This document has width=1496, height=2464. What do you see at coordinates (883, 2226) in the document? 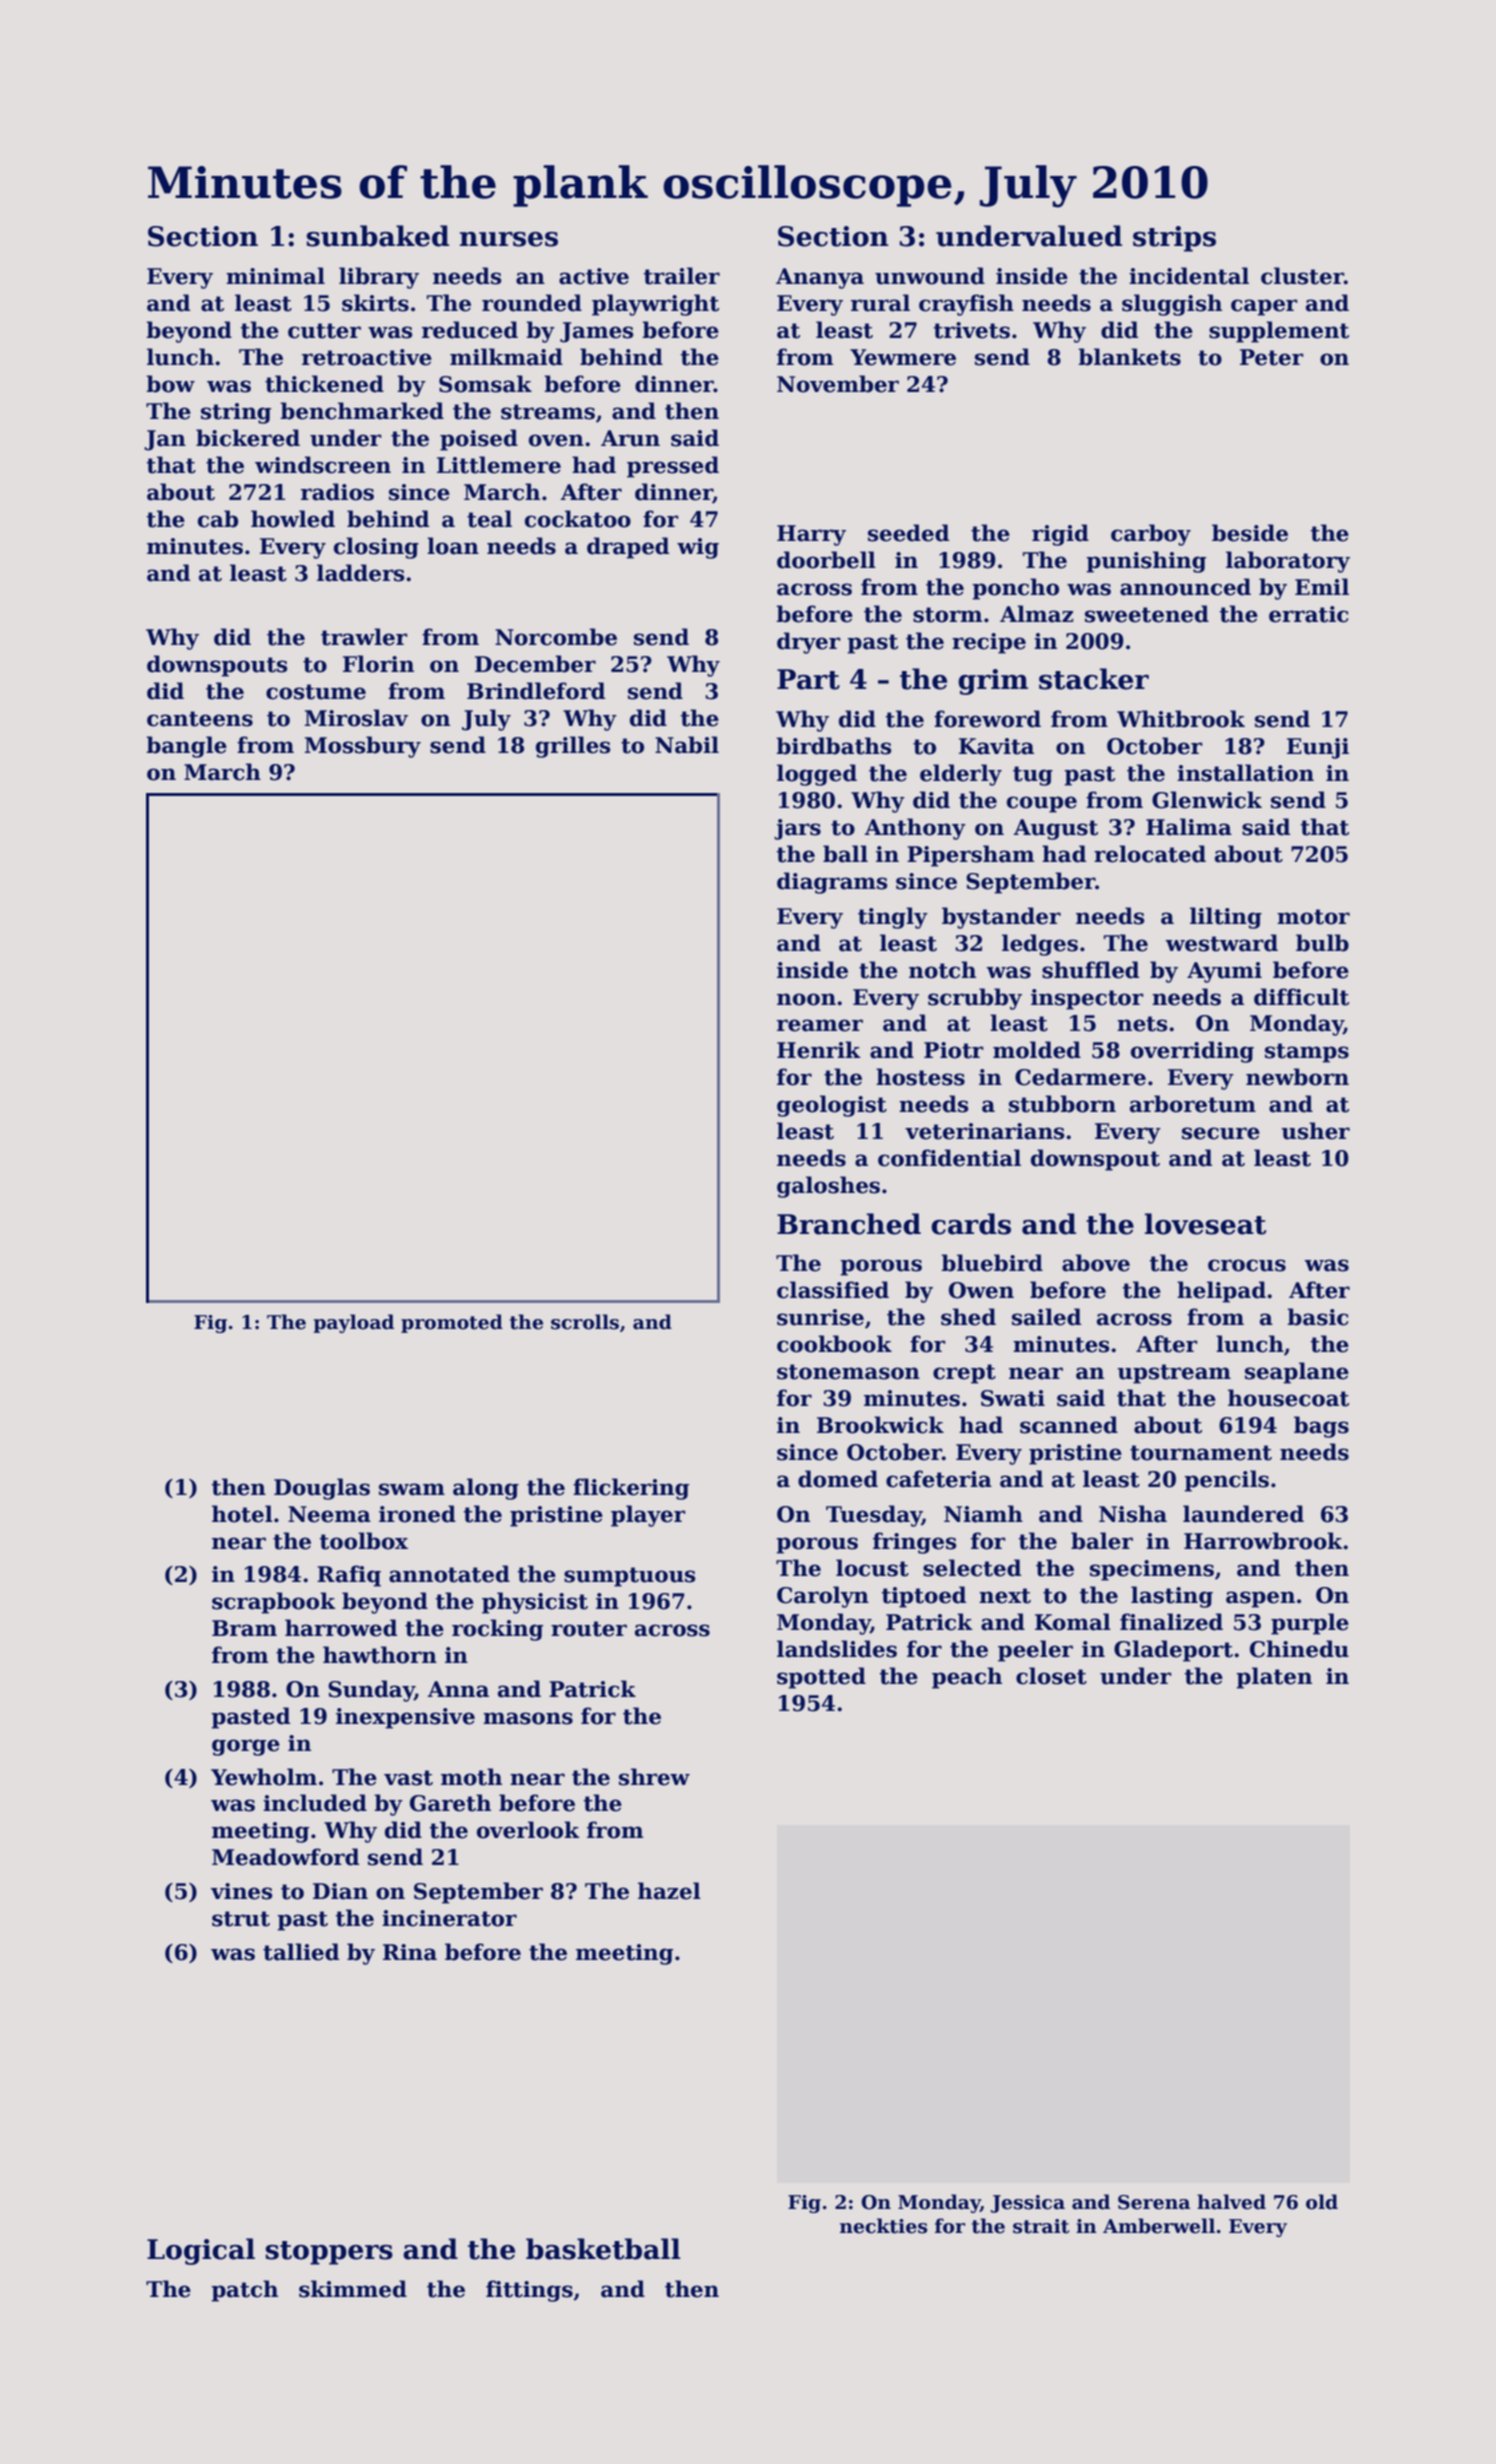
I see `neckties` at bounding box center [883, 2226].
